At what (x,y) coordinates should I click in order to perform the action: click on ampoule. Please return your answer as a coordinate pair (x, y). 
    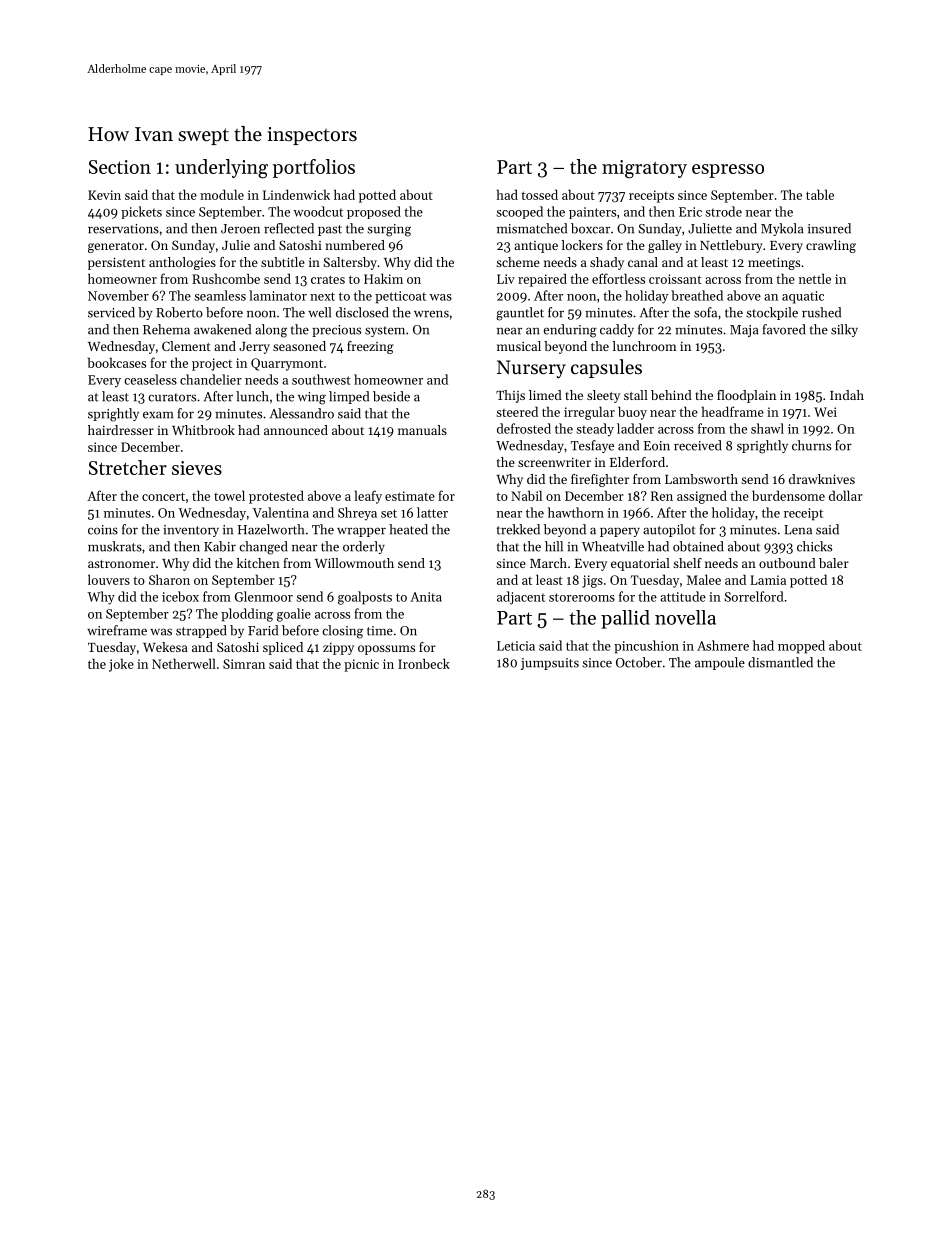
    Looking at the image, I should click on (720, 663).
